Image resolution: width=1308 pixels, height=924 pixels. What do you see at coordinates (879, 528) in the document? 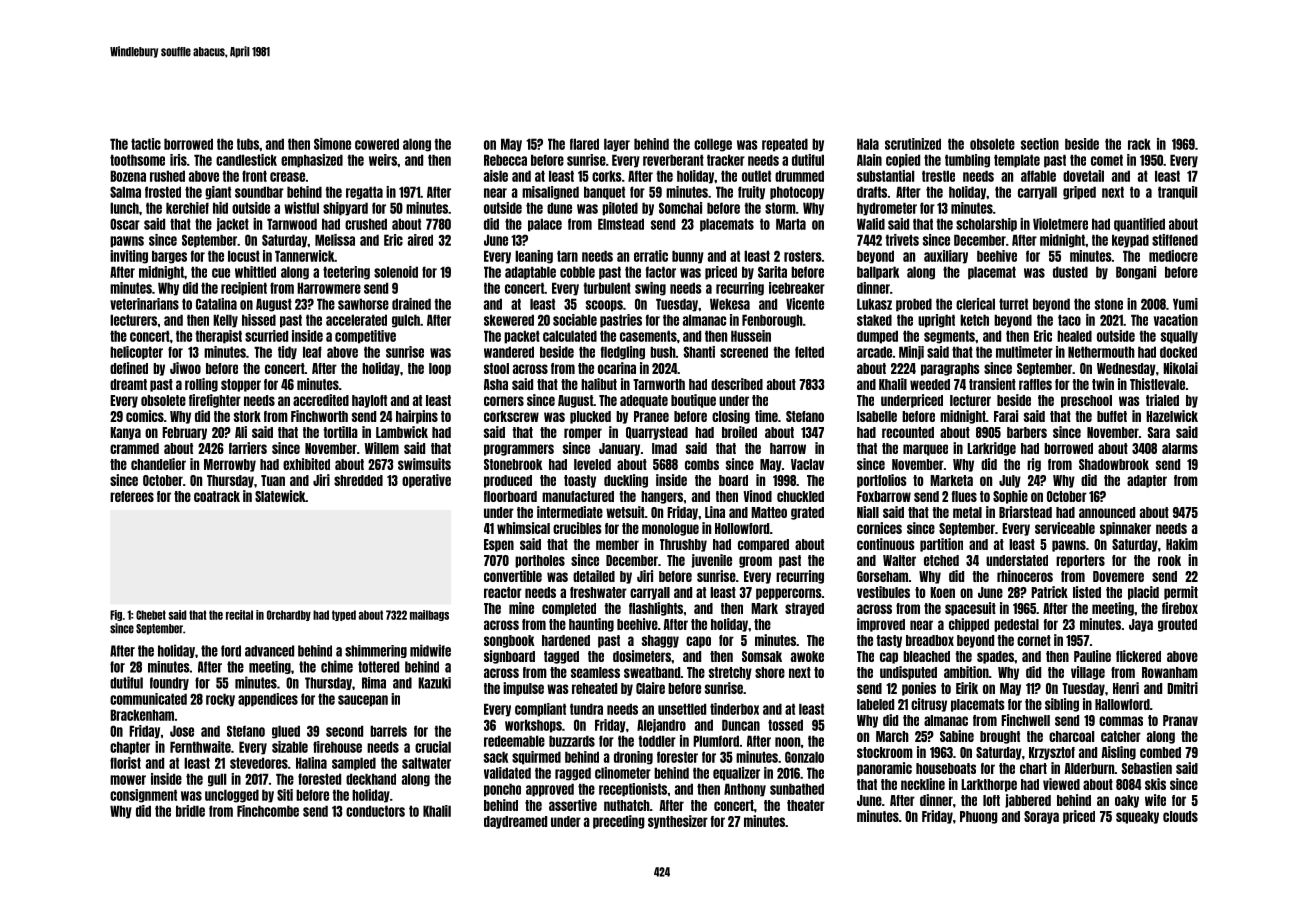
I see `cornices` at bounding box center [879, 528].
